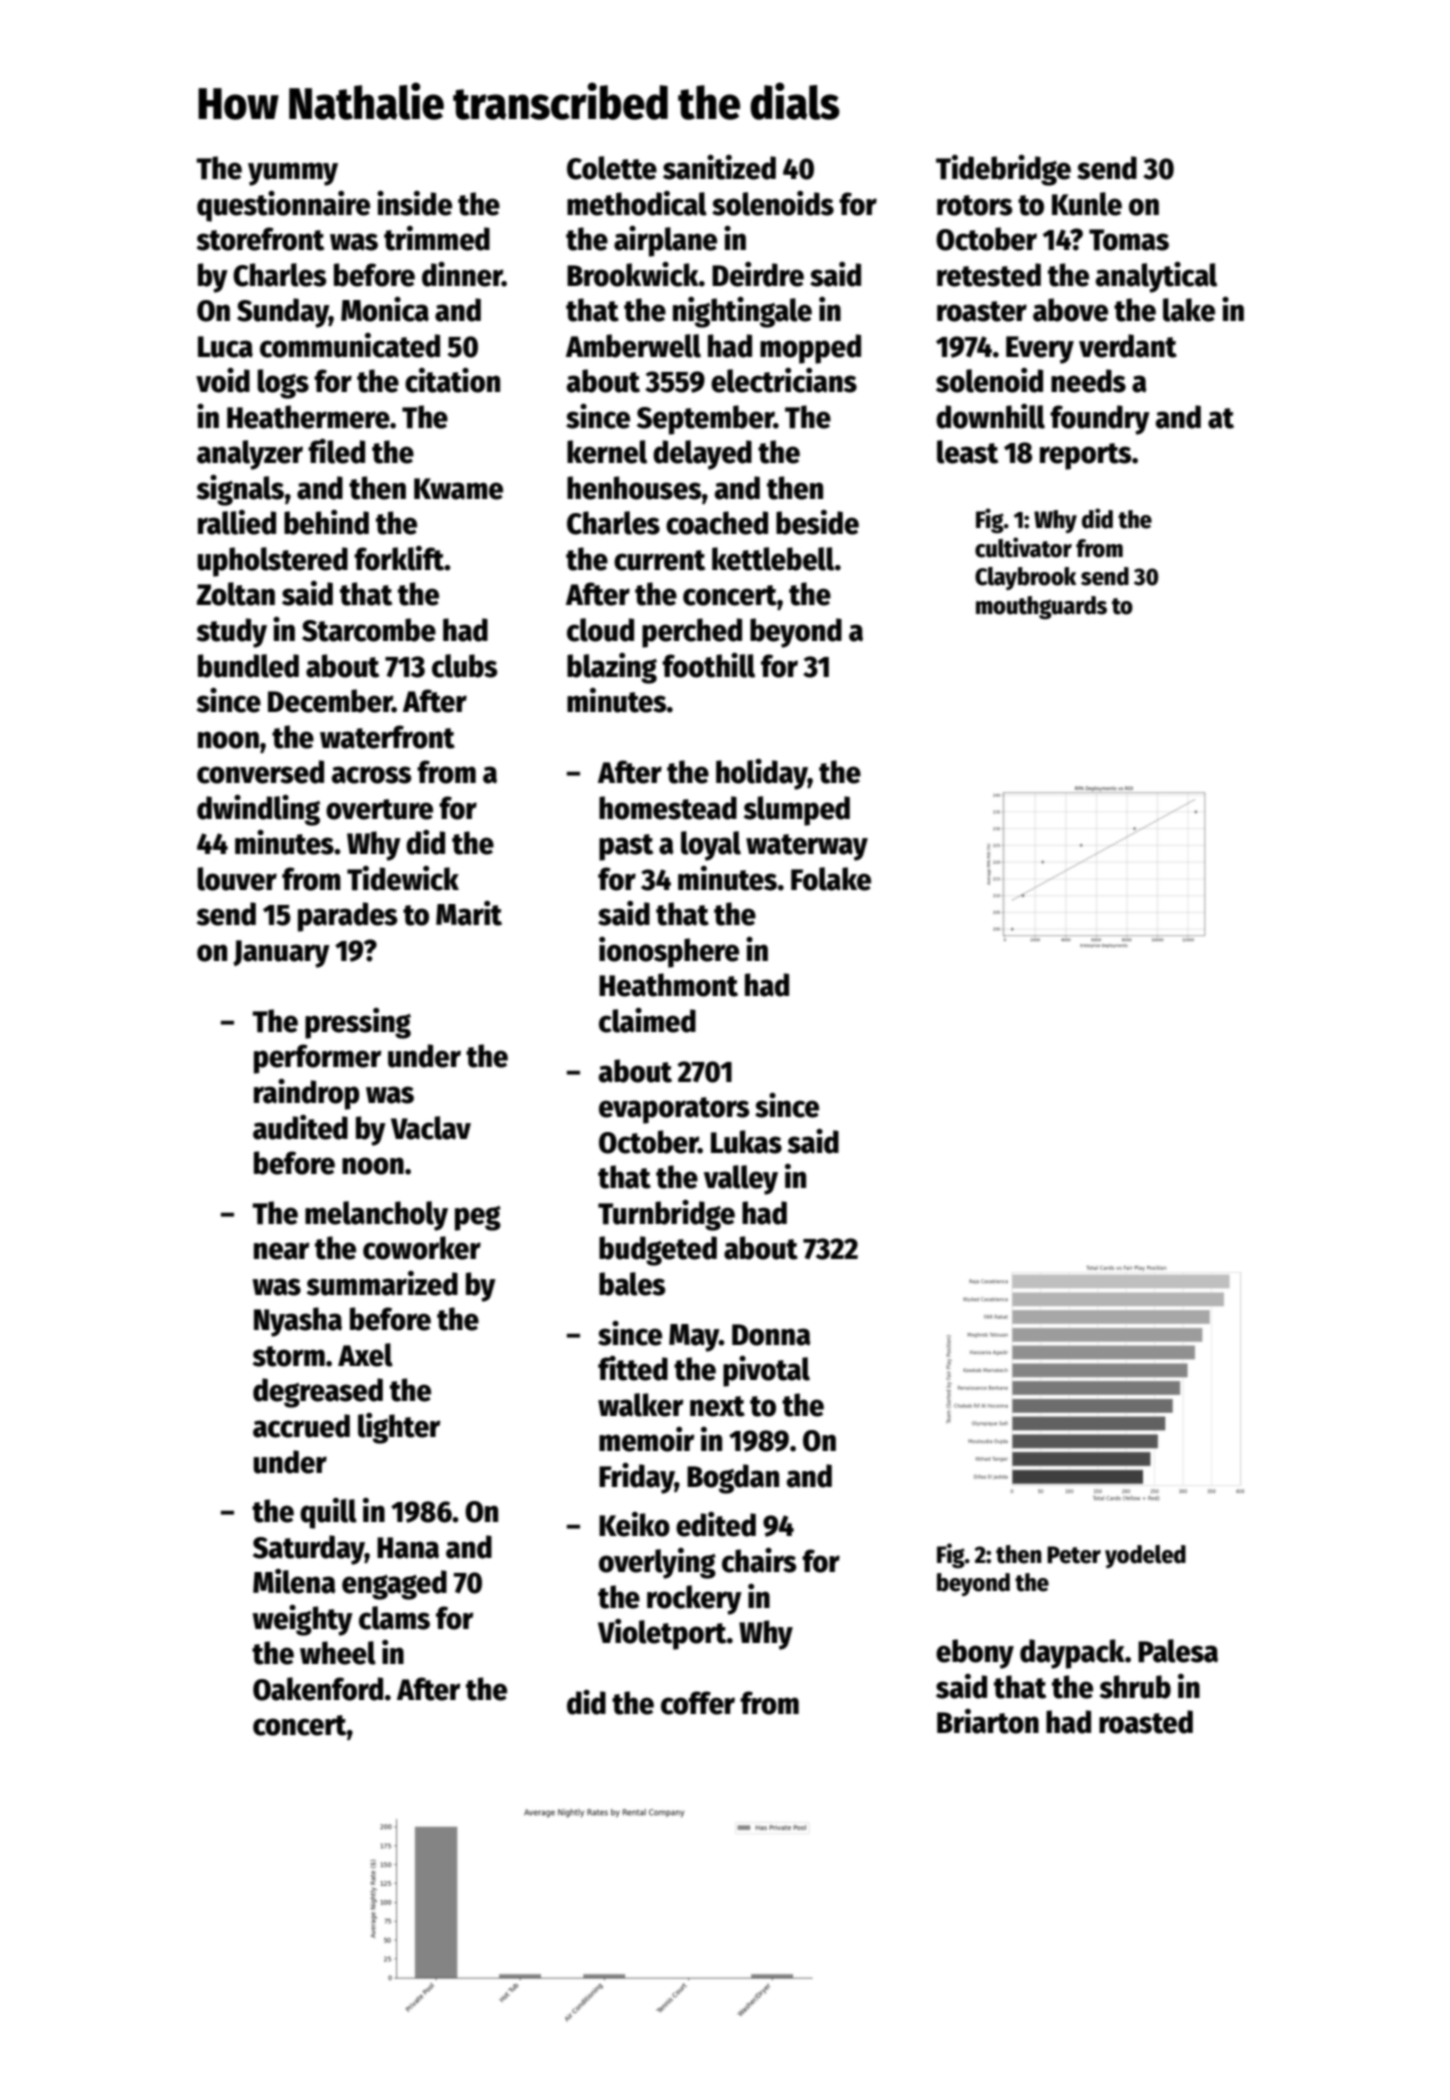 This screenshot has height=2100, width=1450. I want to click on Kwame, so click(458, 489).
